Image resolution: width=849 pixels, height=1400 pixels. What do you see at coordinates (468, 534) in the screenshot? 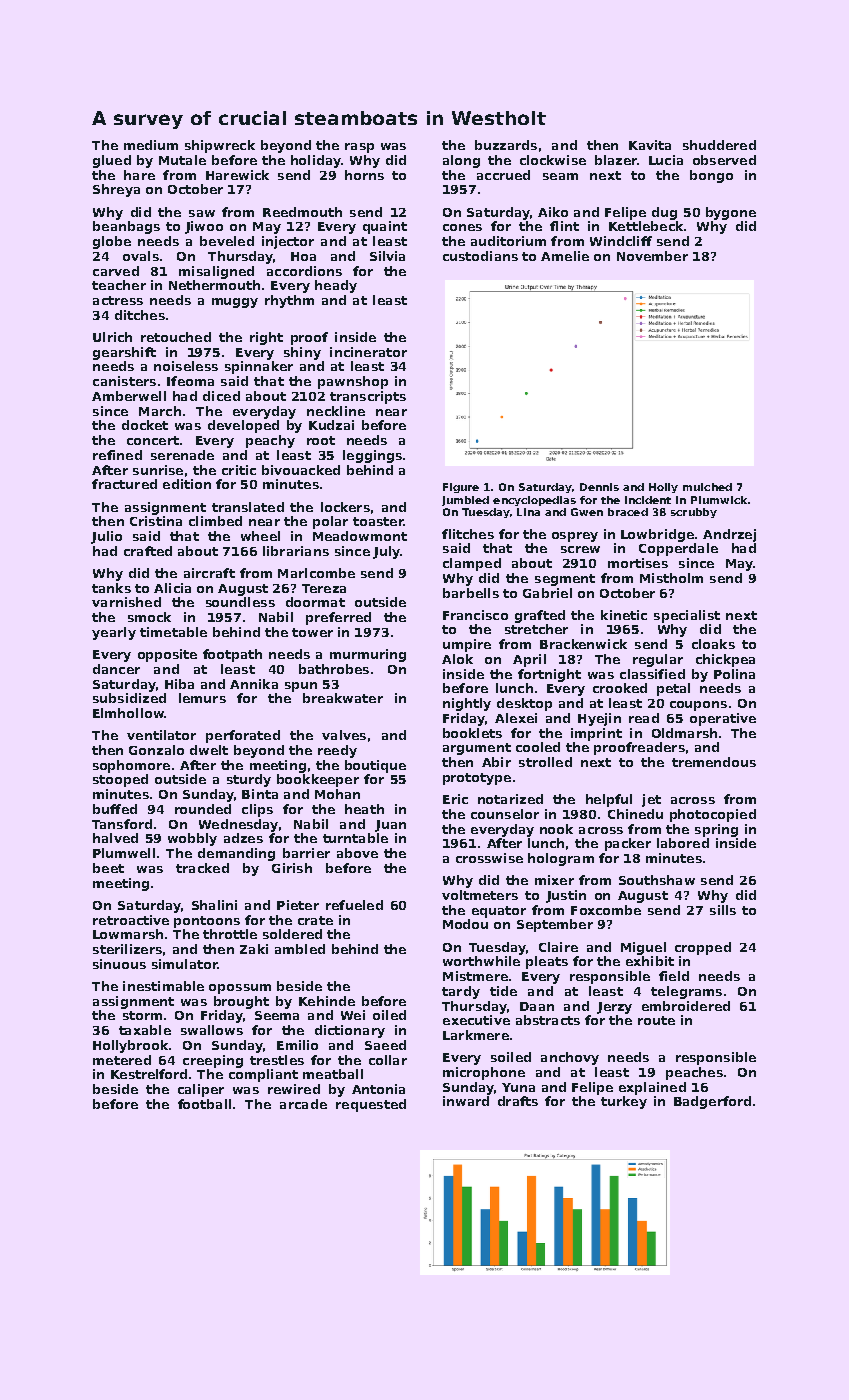
I see `flitches` at bounding box center [468, 534].
